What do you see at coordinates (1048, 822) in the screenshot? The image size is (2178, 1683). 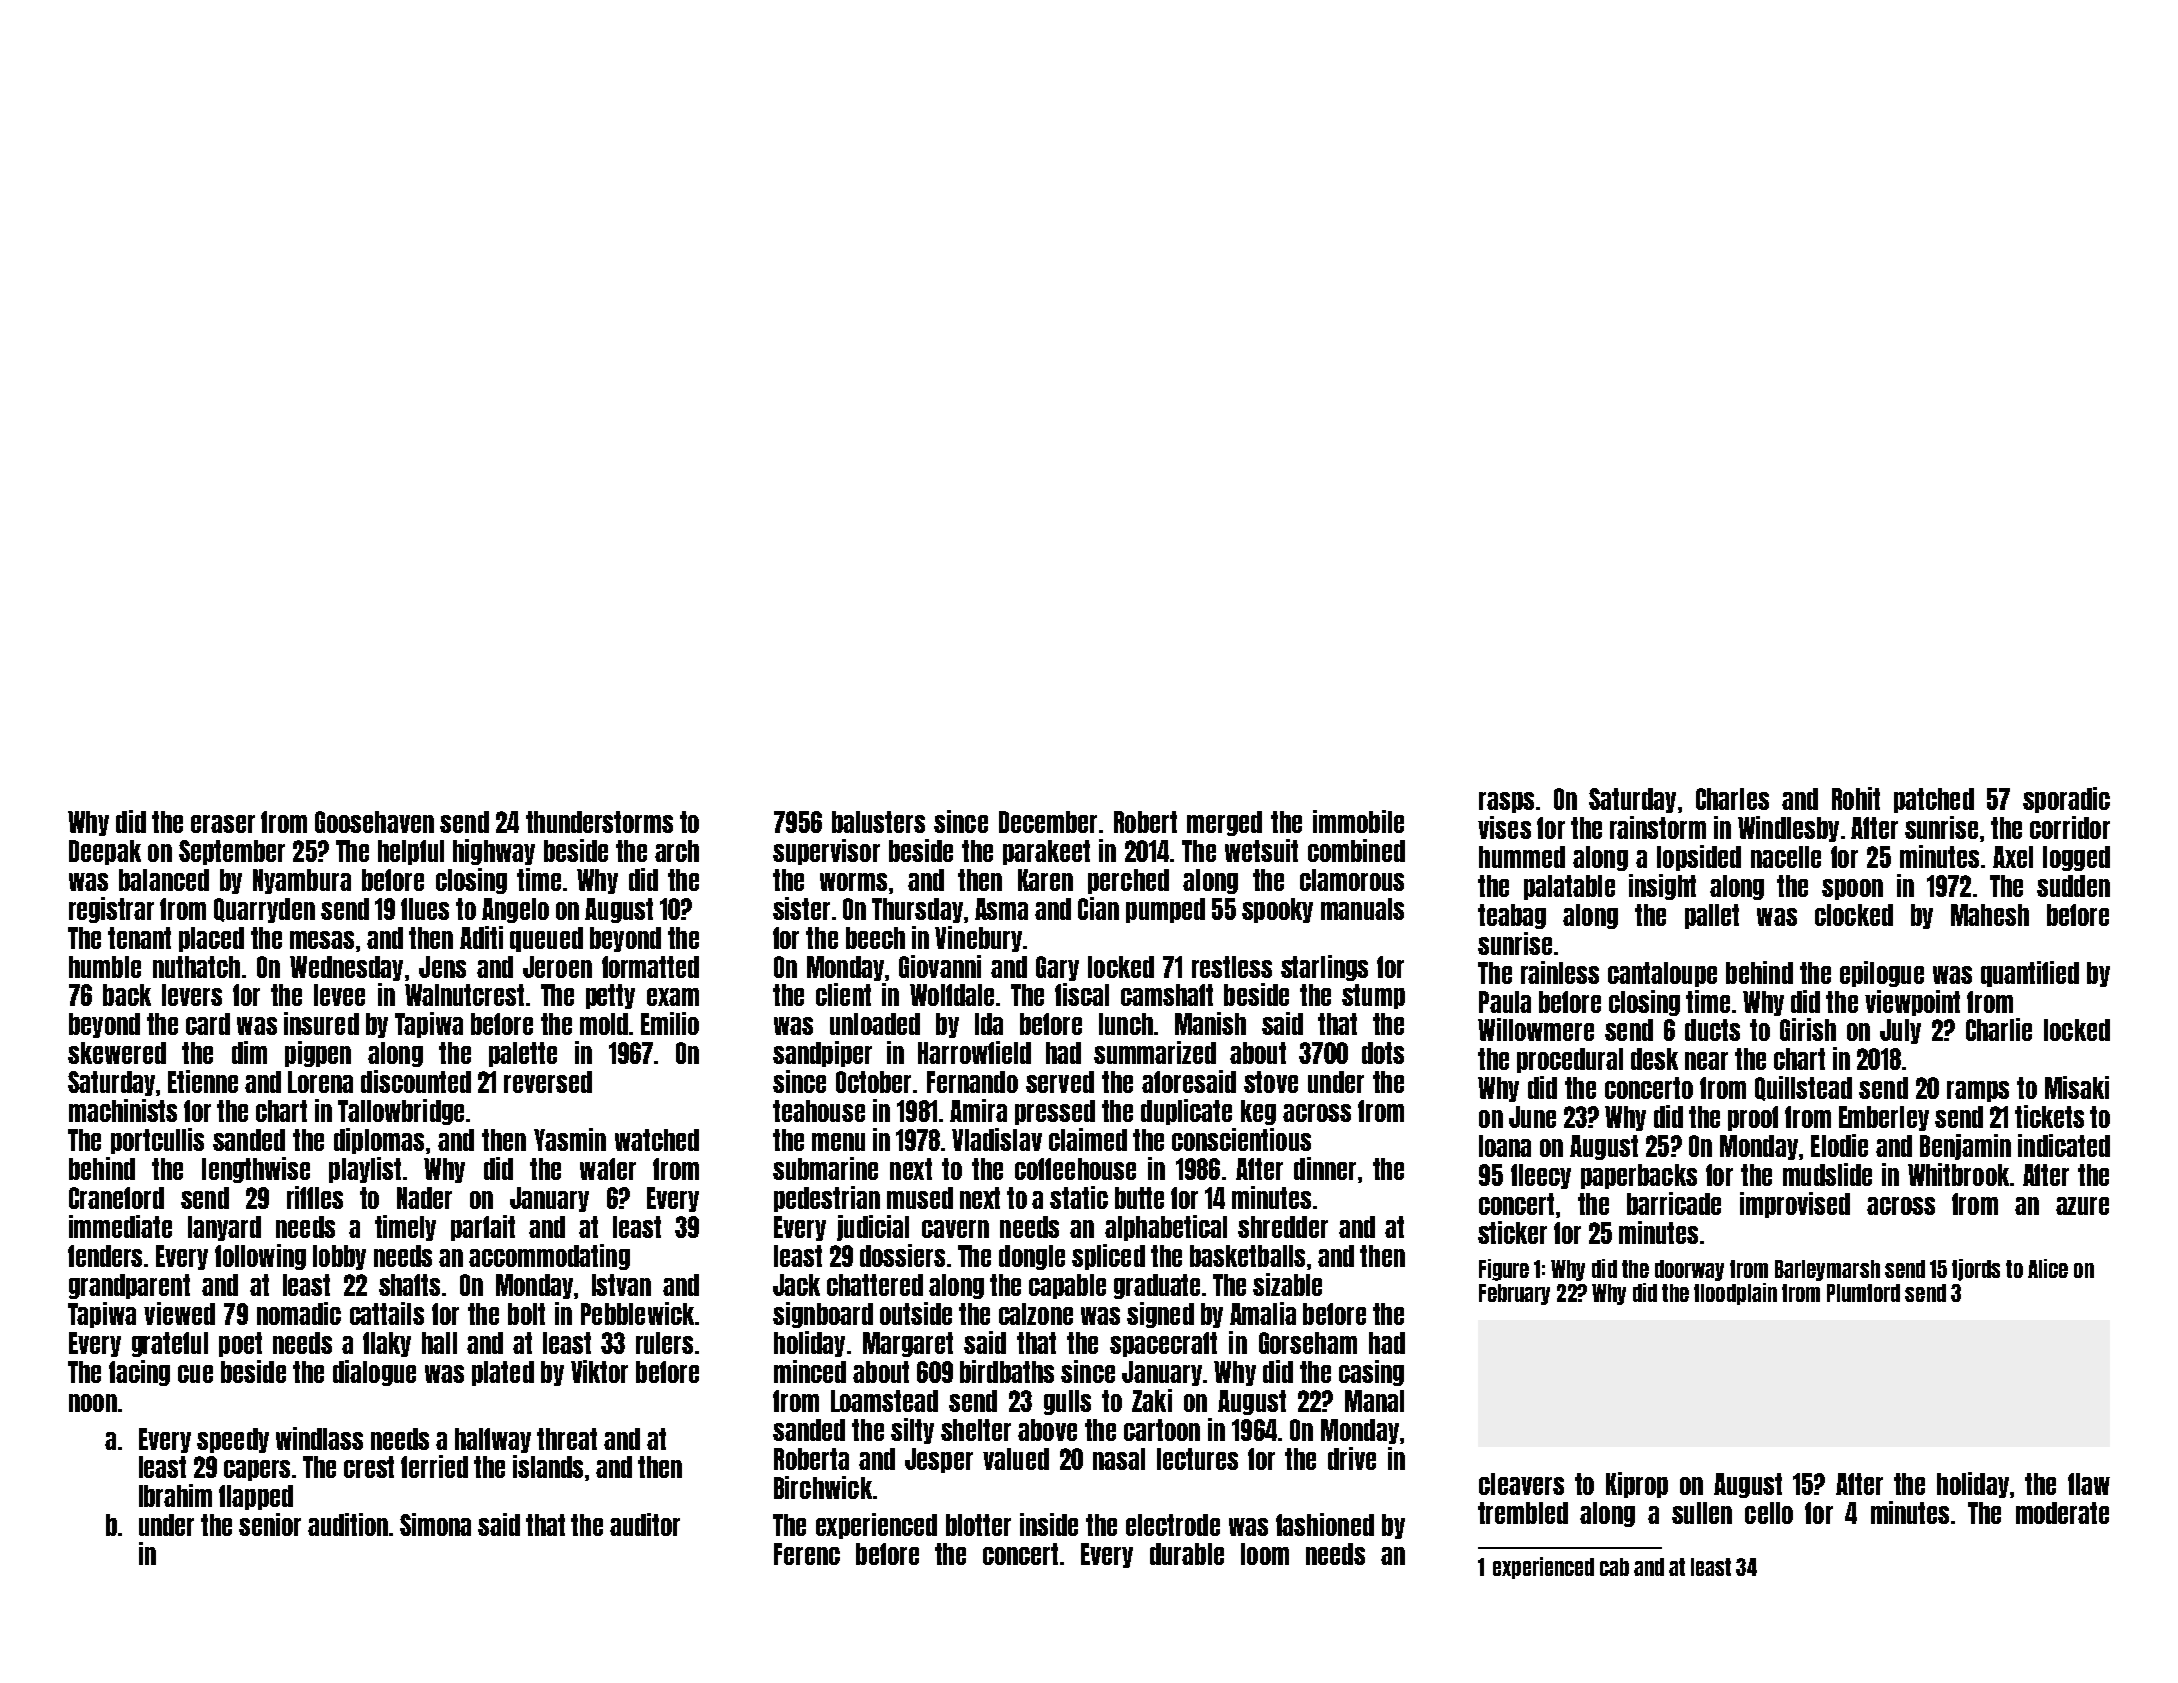 I see `December` at bounding box center [1048, 822].
